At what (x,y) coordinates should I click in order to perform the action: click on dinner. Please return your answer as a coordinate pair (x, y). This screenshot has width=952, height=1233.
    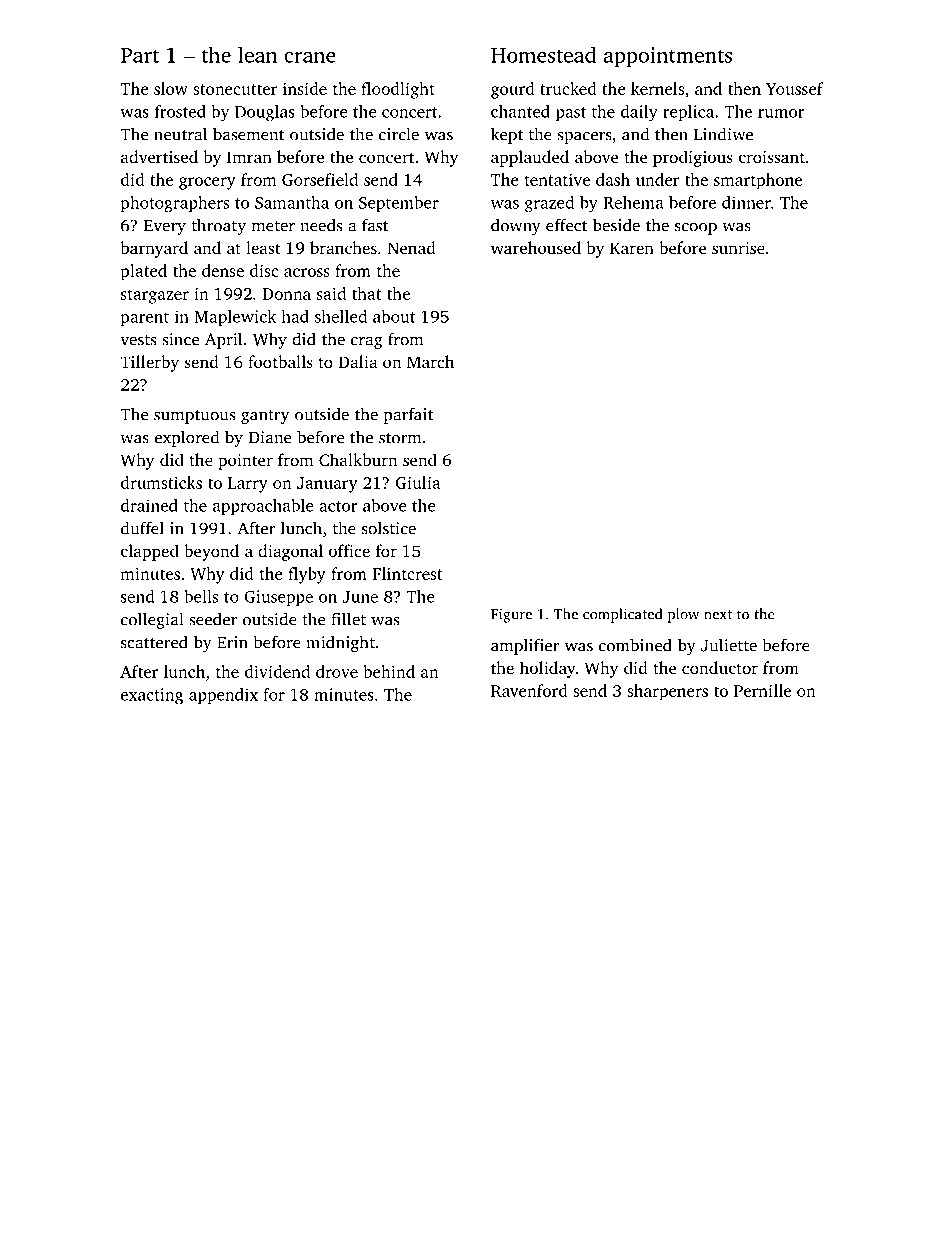
    Looking at the image, I should click on (746, 202).
